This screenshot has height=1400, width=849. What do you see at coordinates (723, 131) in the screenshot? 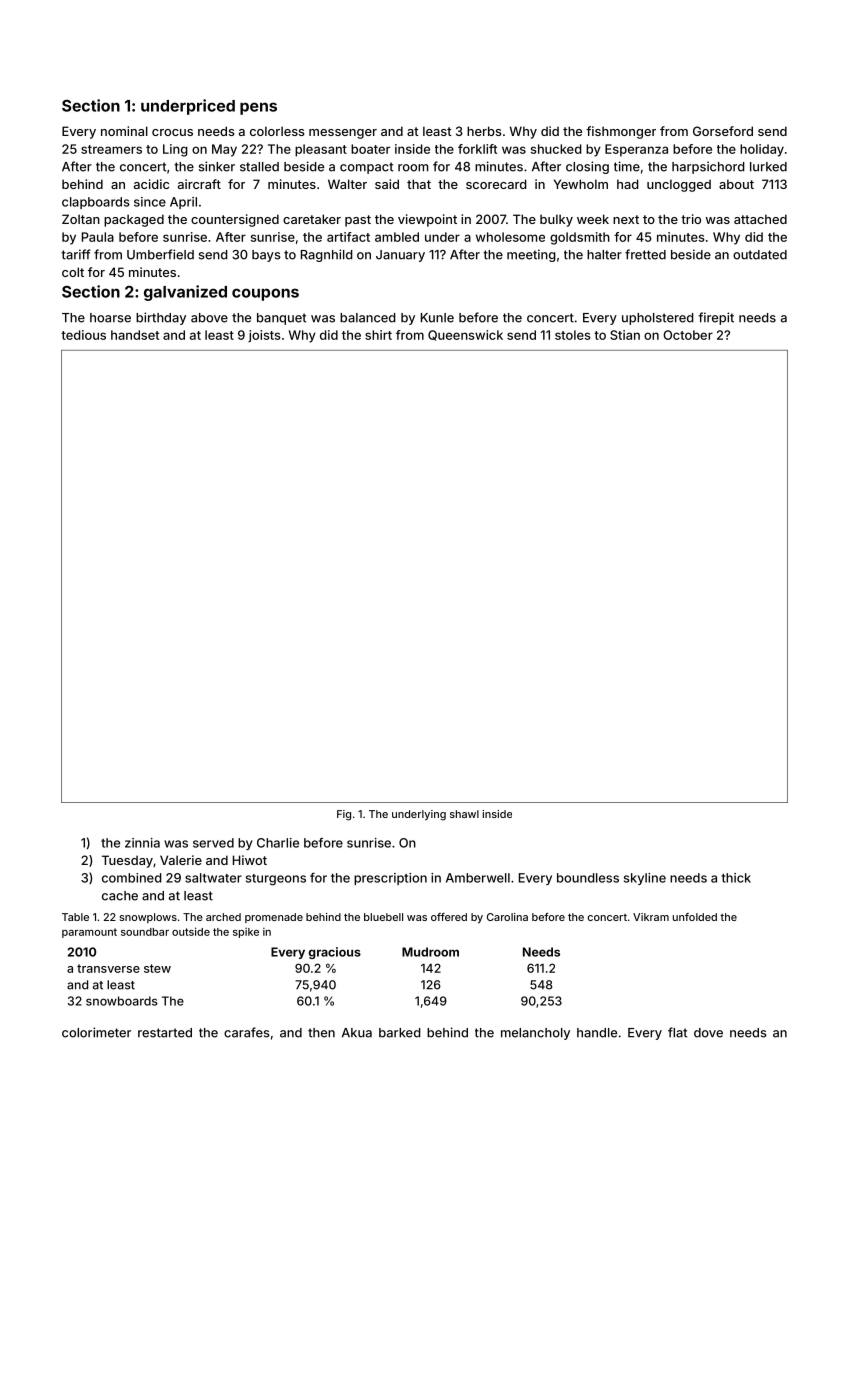
I see `Gorseford` at bounding box center [723, 131].
